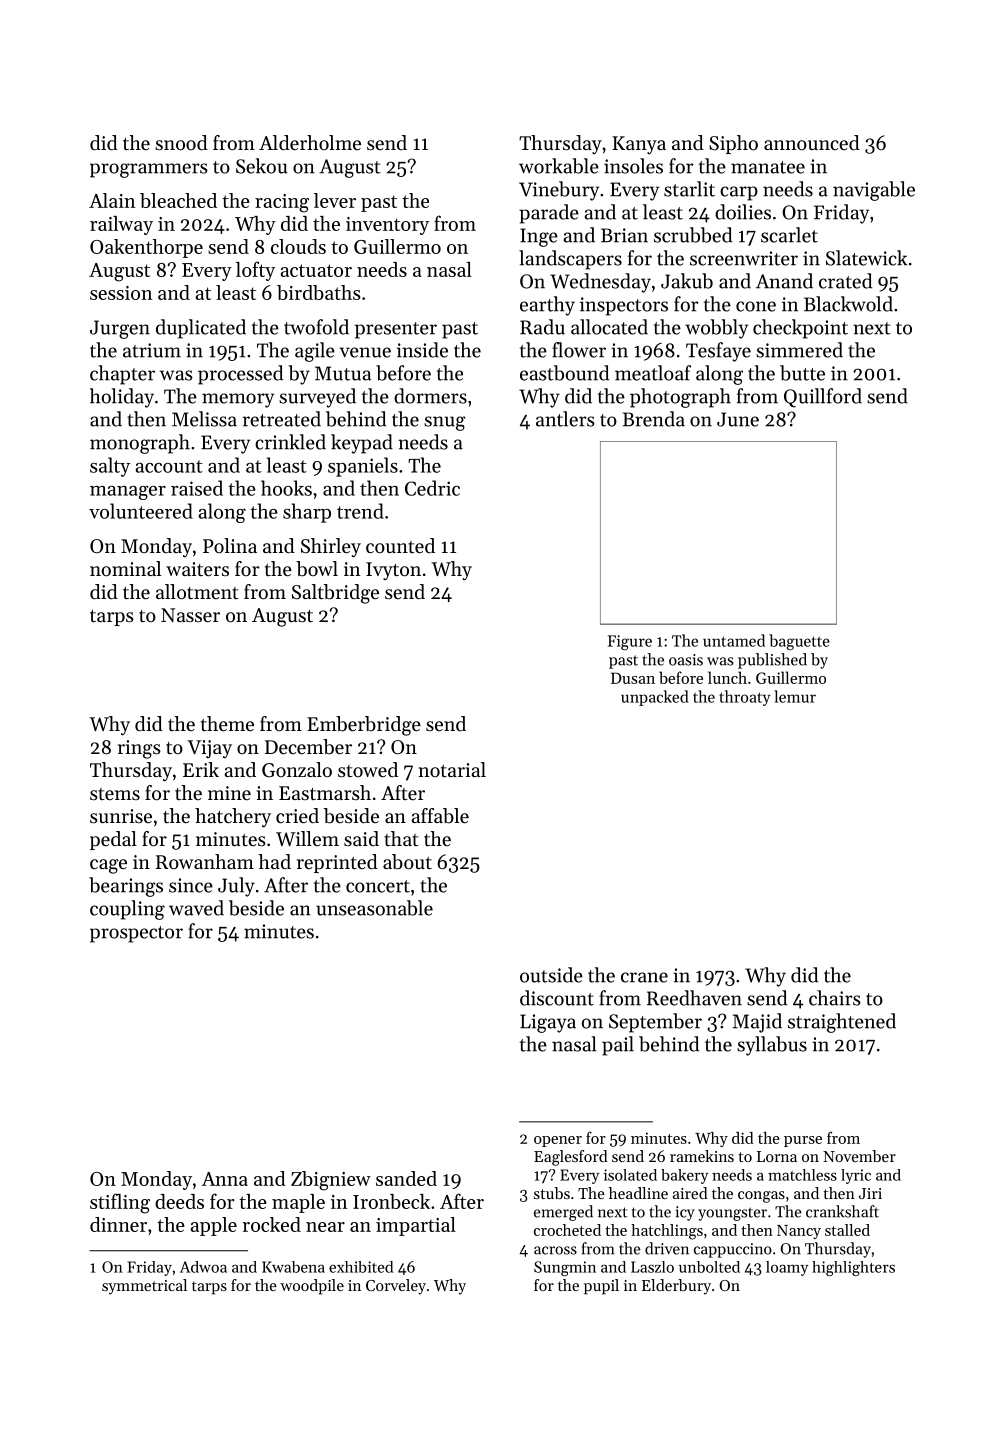 This screenshot has width=1007, height=1430. Describe the element at coordinates (406, 1178) in the screenshot. I see `sanded` at that location.
